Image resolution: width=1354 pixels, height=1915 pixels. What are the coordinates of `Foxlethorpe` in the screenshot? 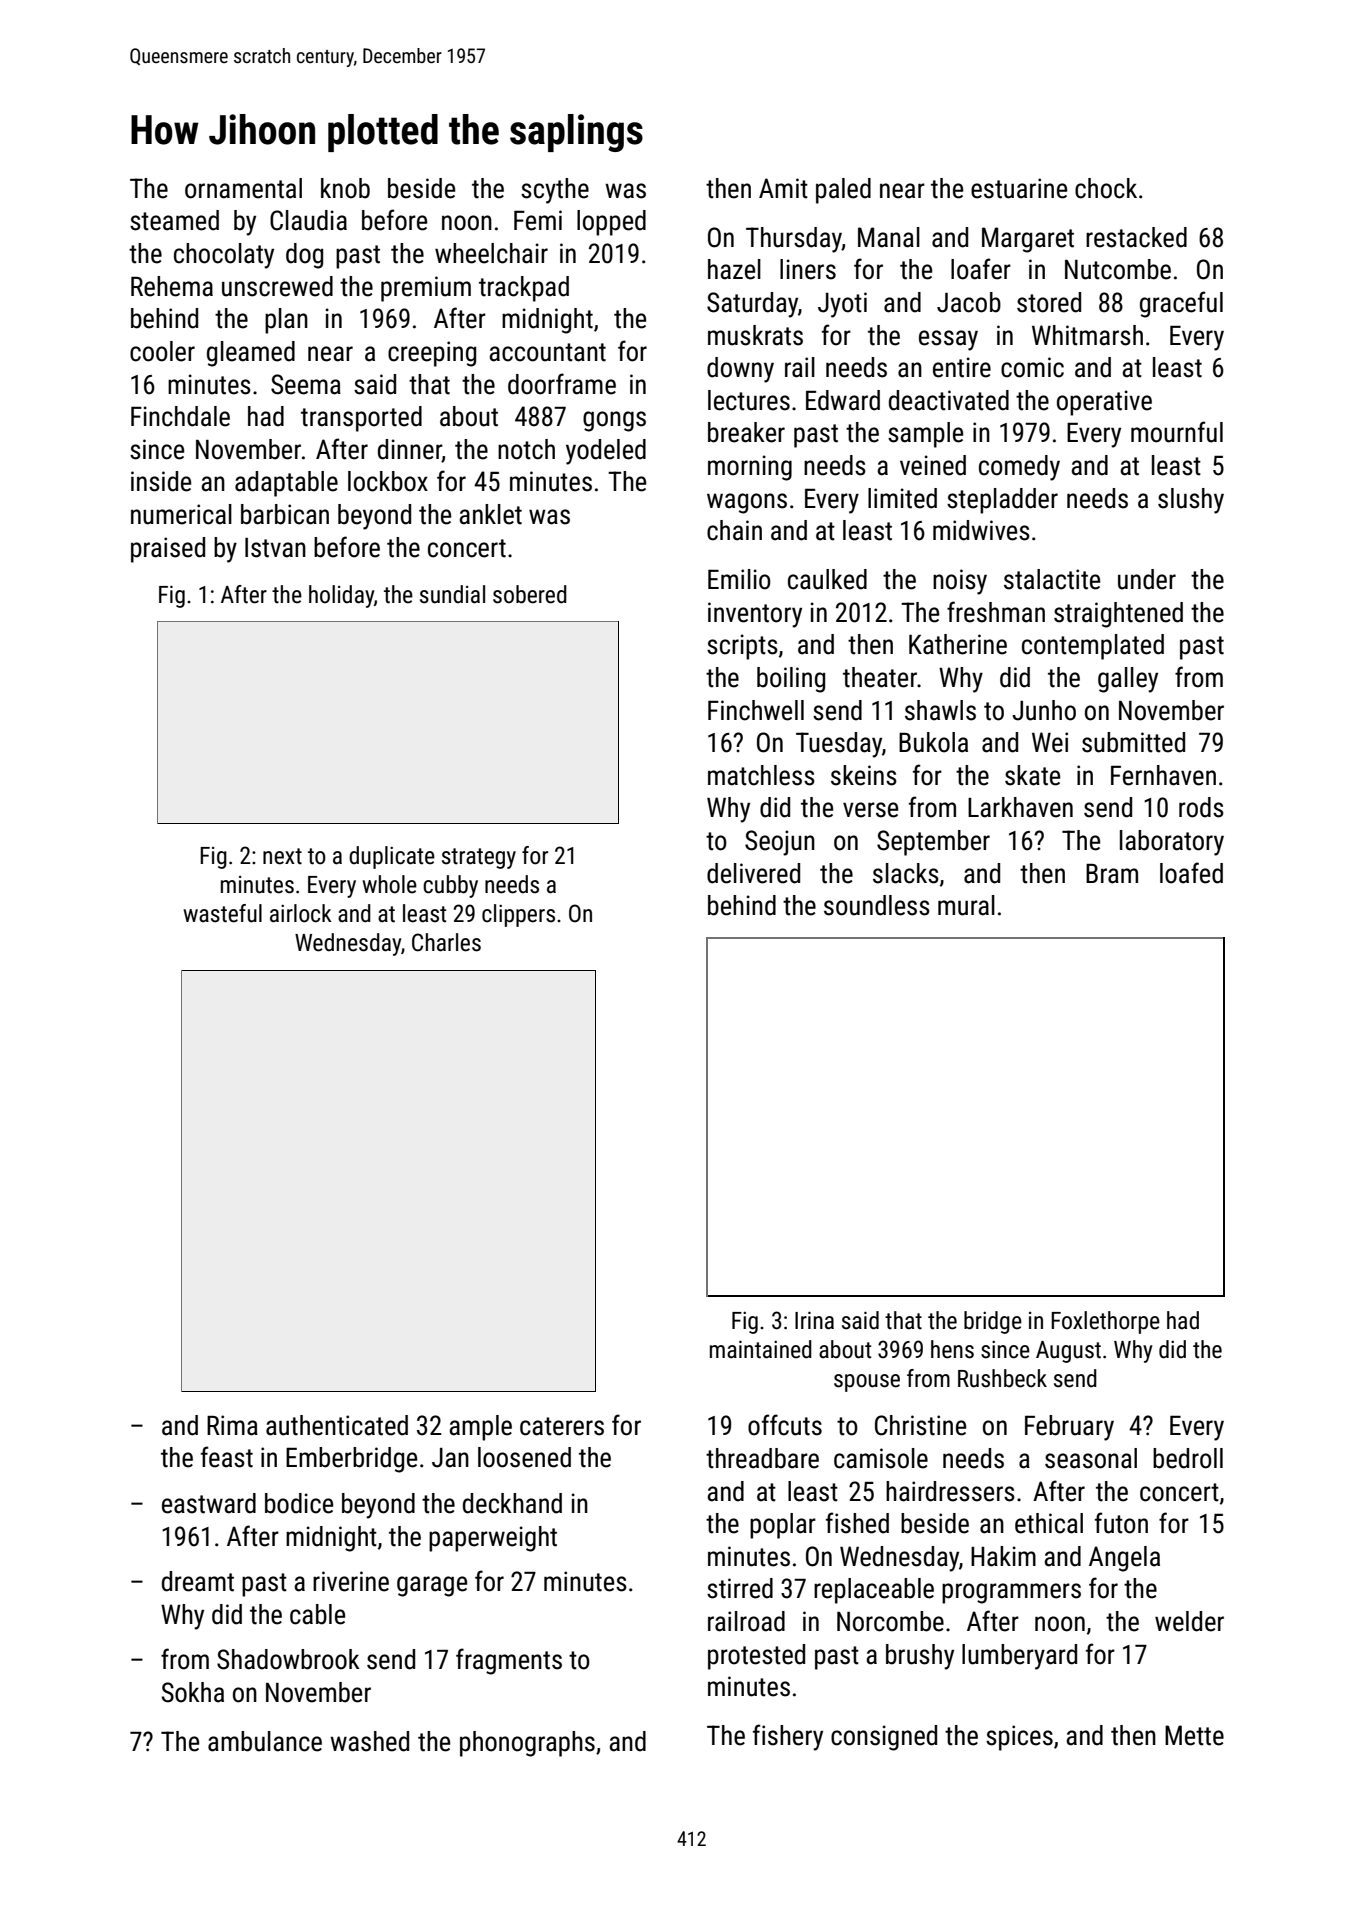 It's located at (1105, 1322).
